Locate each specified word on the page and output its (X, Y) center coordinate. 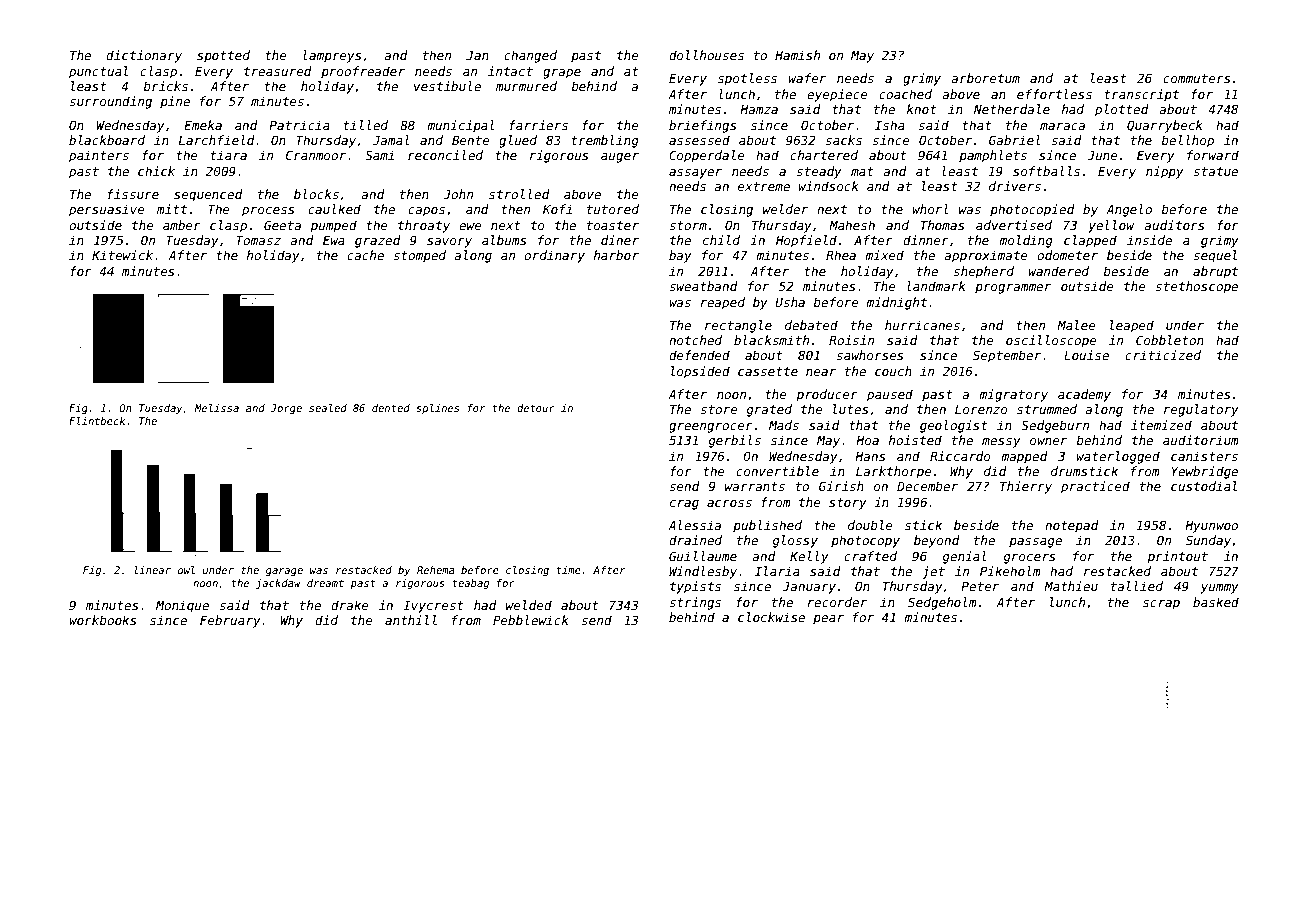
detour (536, 408)
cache (365, 255)
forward (1213, 155)
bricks (165, 86)
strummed (1047, 409)
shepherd (983, 272)
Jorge (286, 409)
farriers (538, 125)
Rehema (436, 570)
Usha (790, 302)
